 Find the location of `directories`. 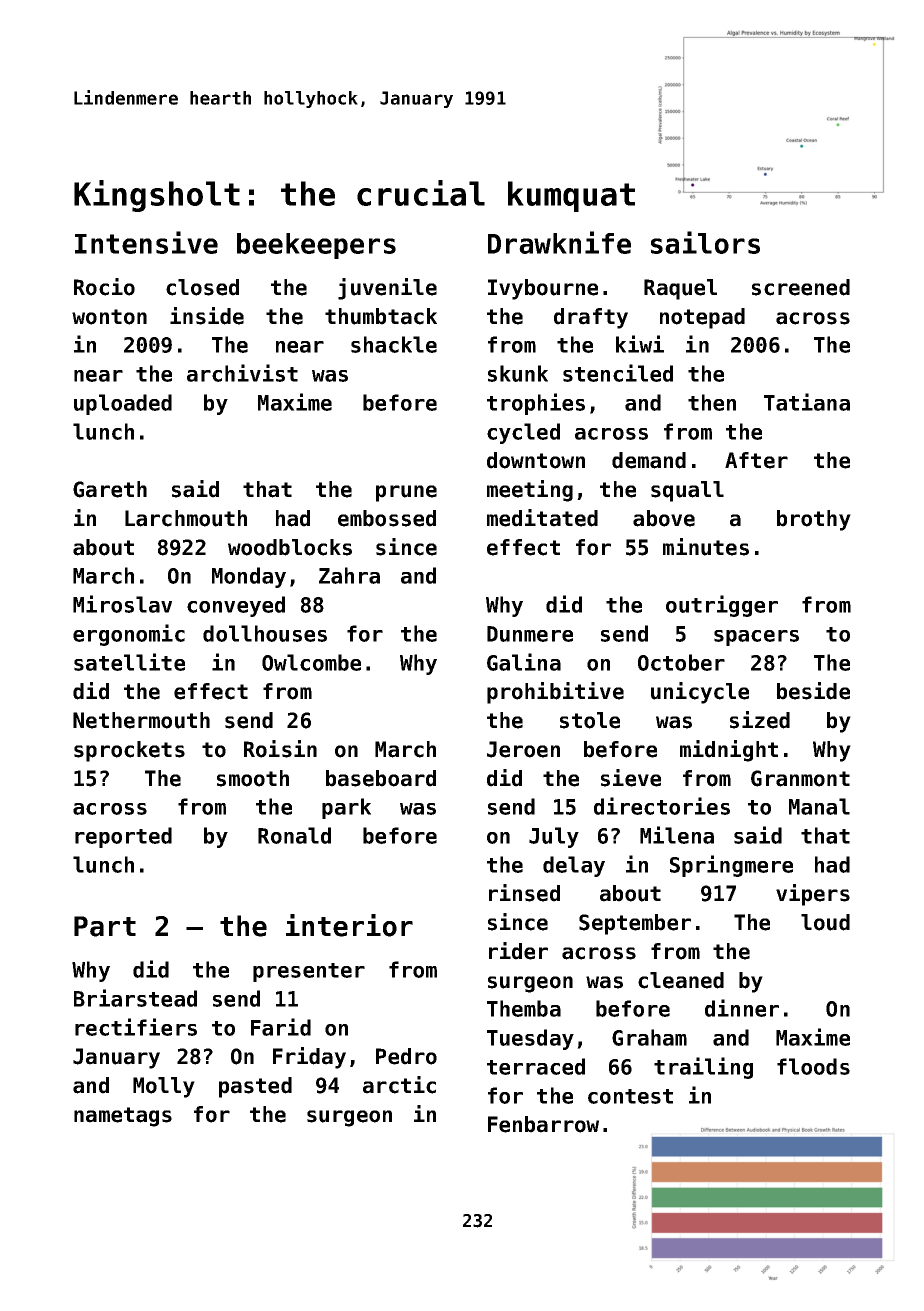

directories is located at coordinates (662, 806).
